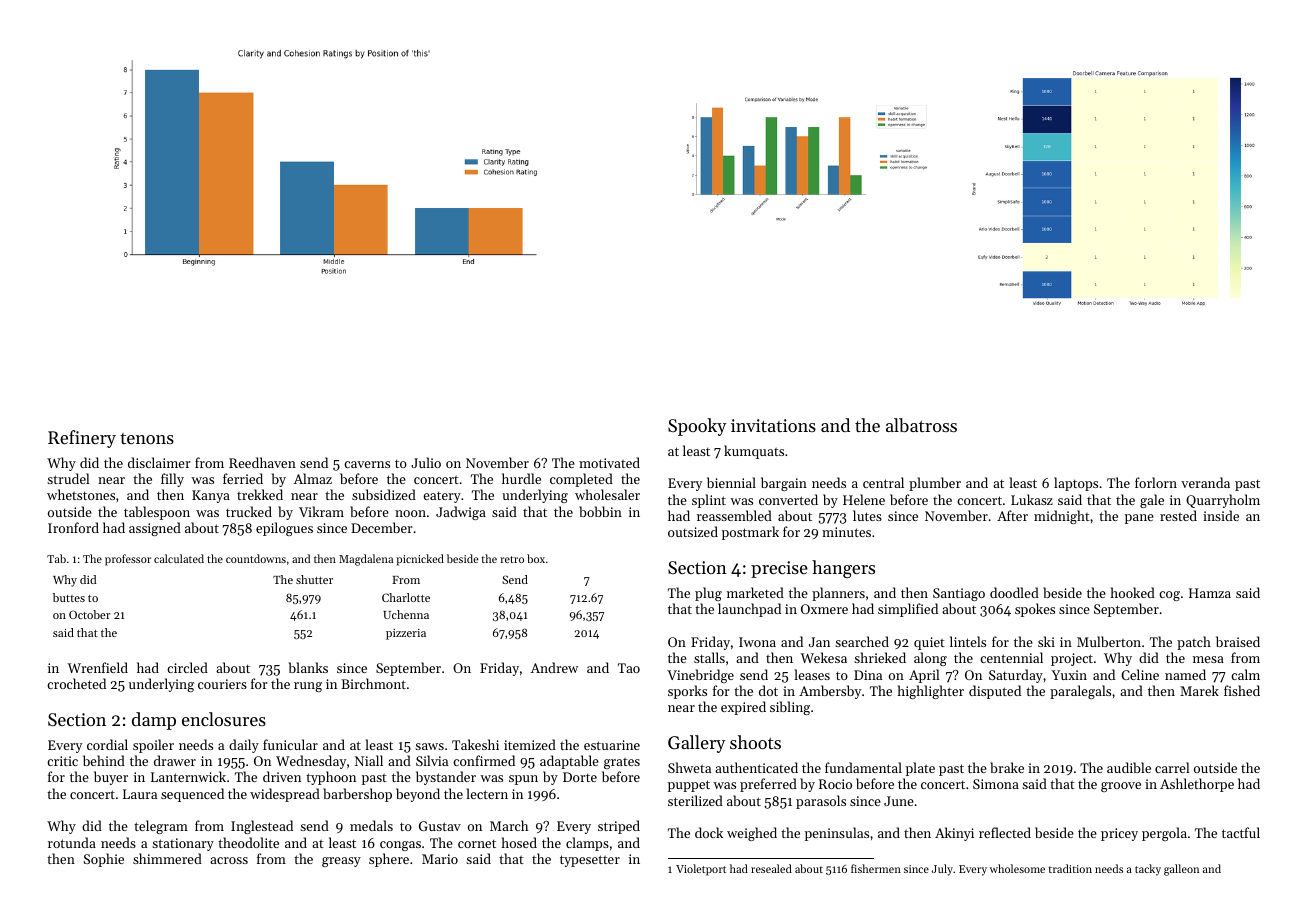 The image size is (1308, 924). Describe the element at coordinates (1139, 519) in the image. I see `pane` at that location.
